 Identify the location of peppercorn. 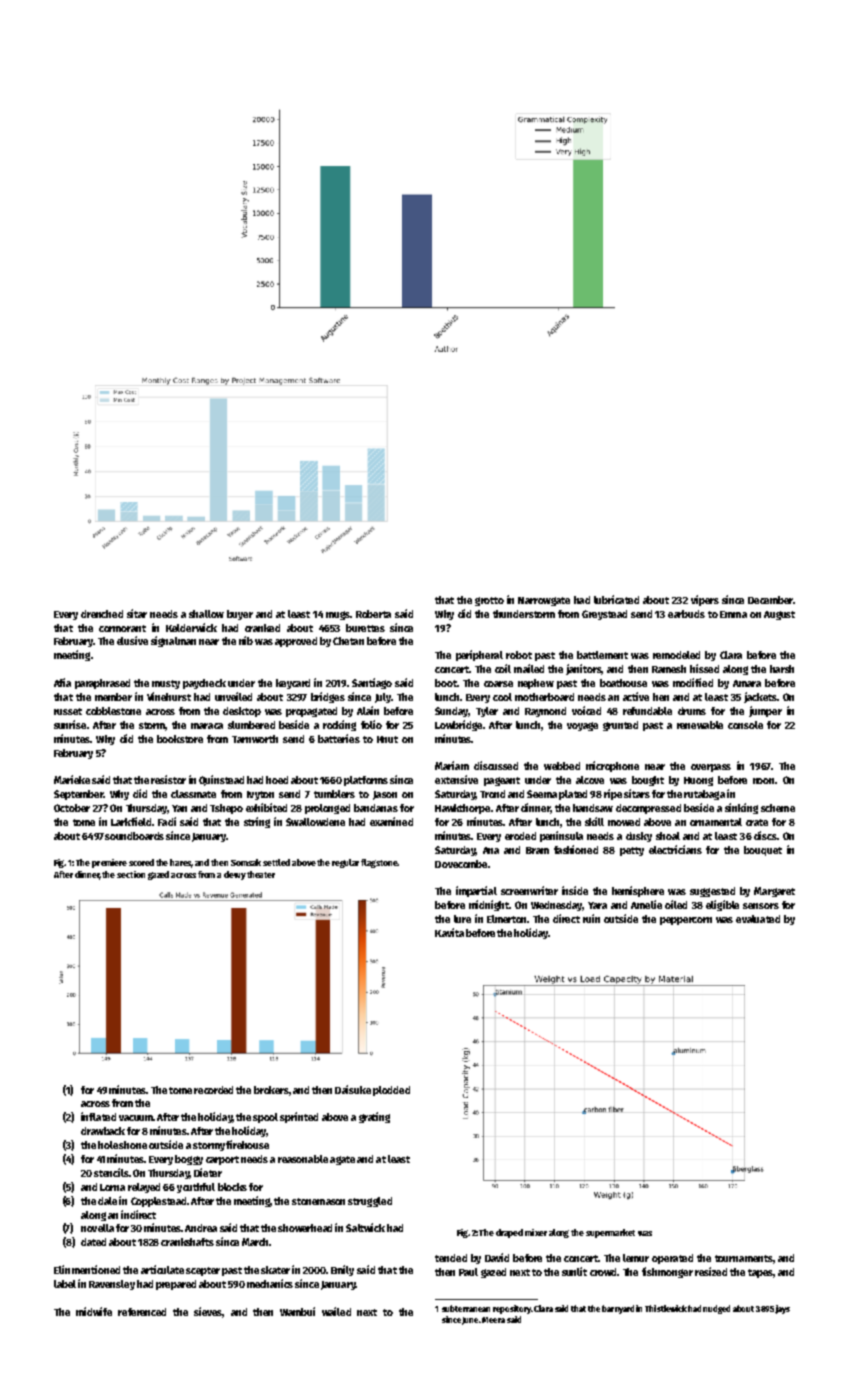
(686, 921).
